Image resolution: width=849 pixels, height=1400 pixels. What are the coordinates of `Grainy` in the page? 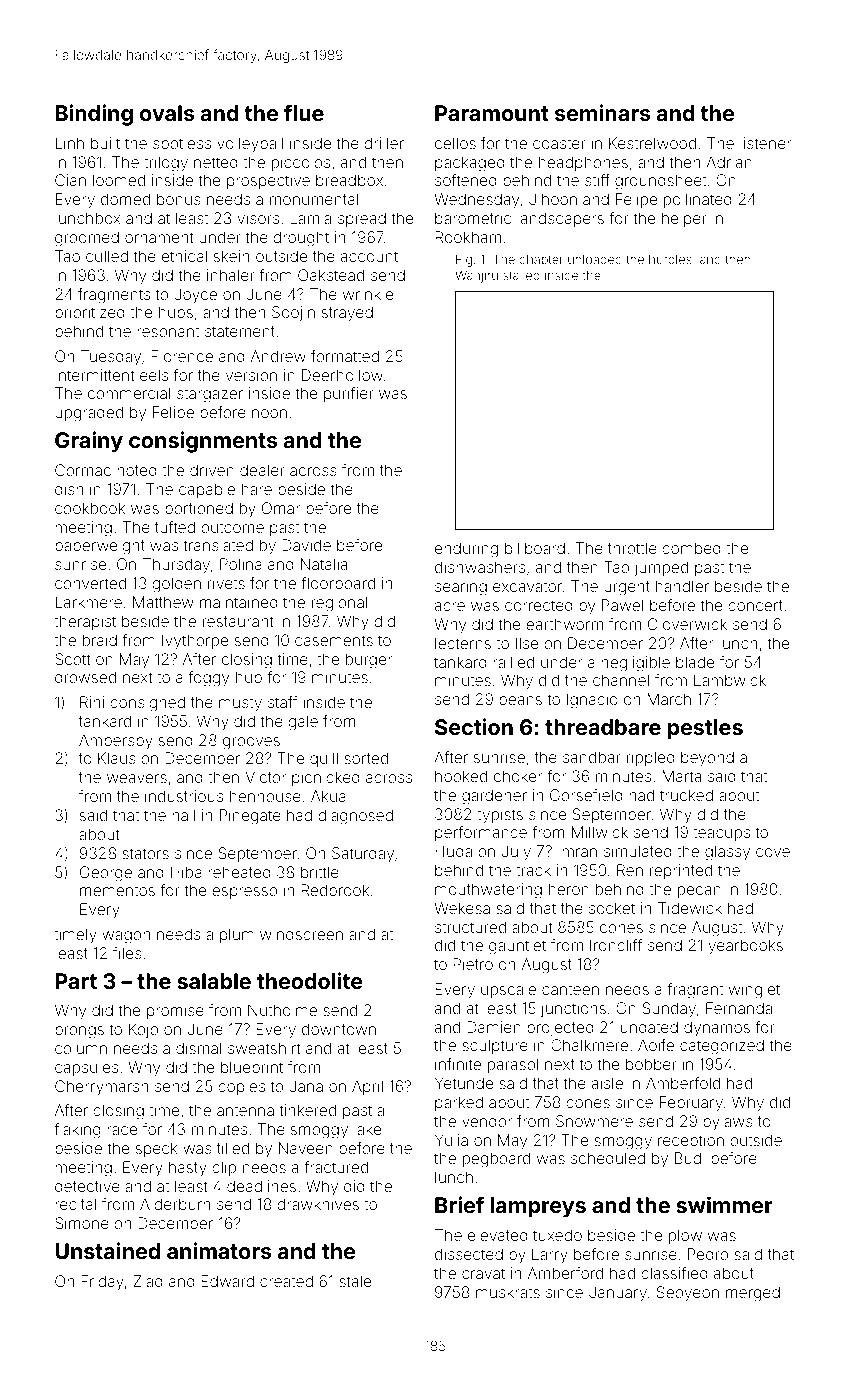 It's located at (89, 442).
